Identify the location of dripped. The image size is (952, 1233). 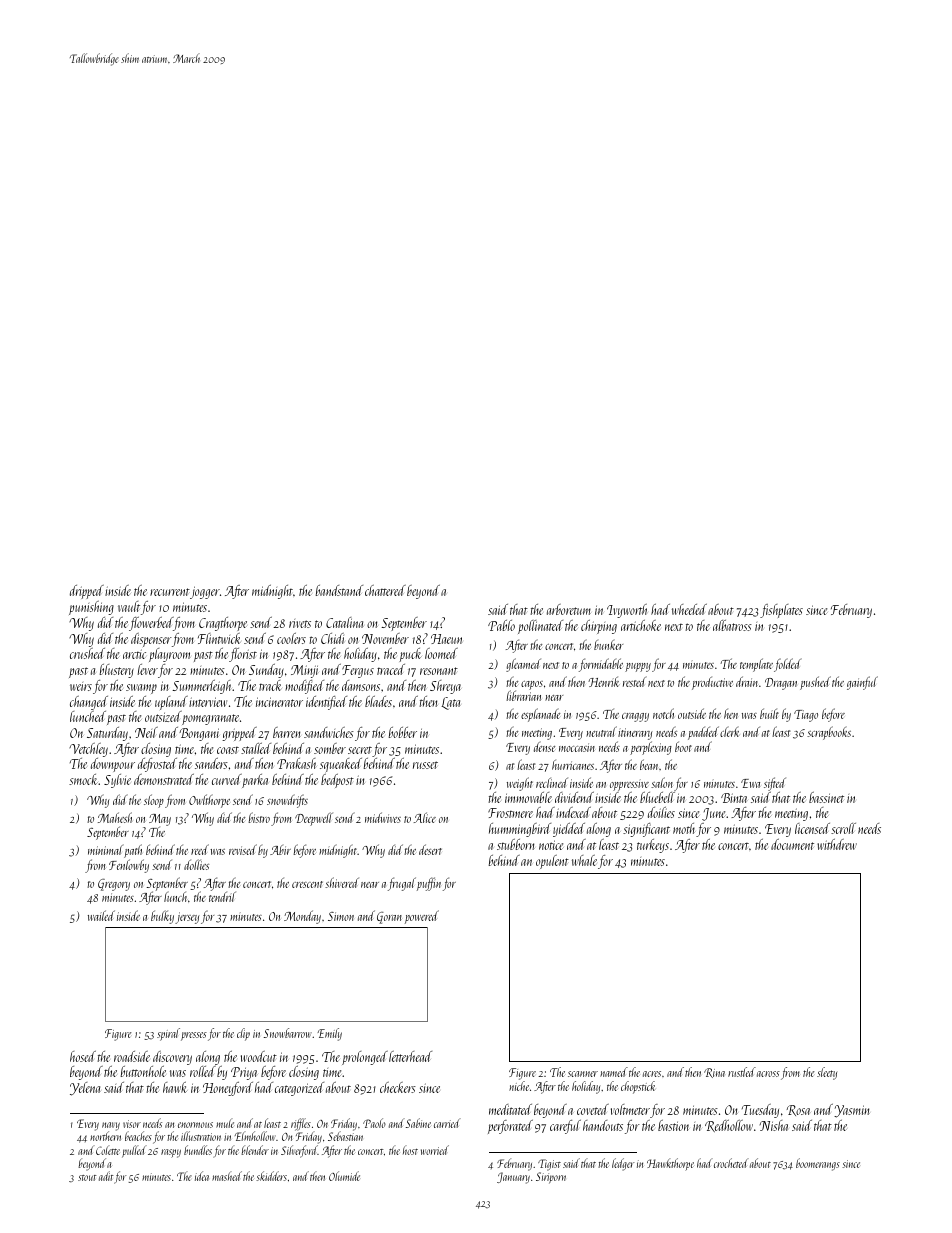
(87, 592).
